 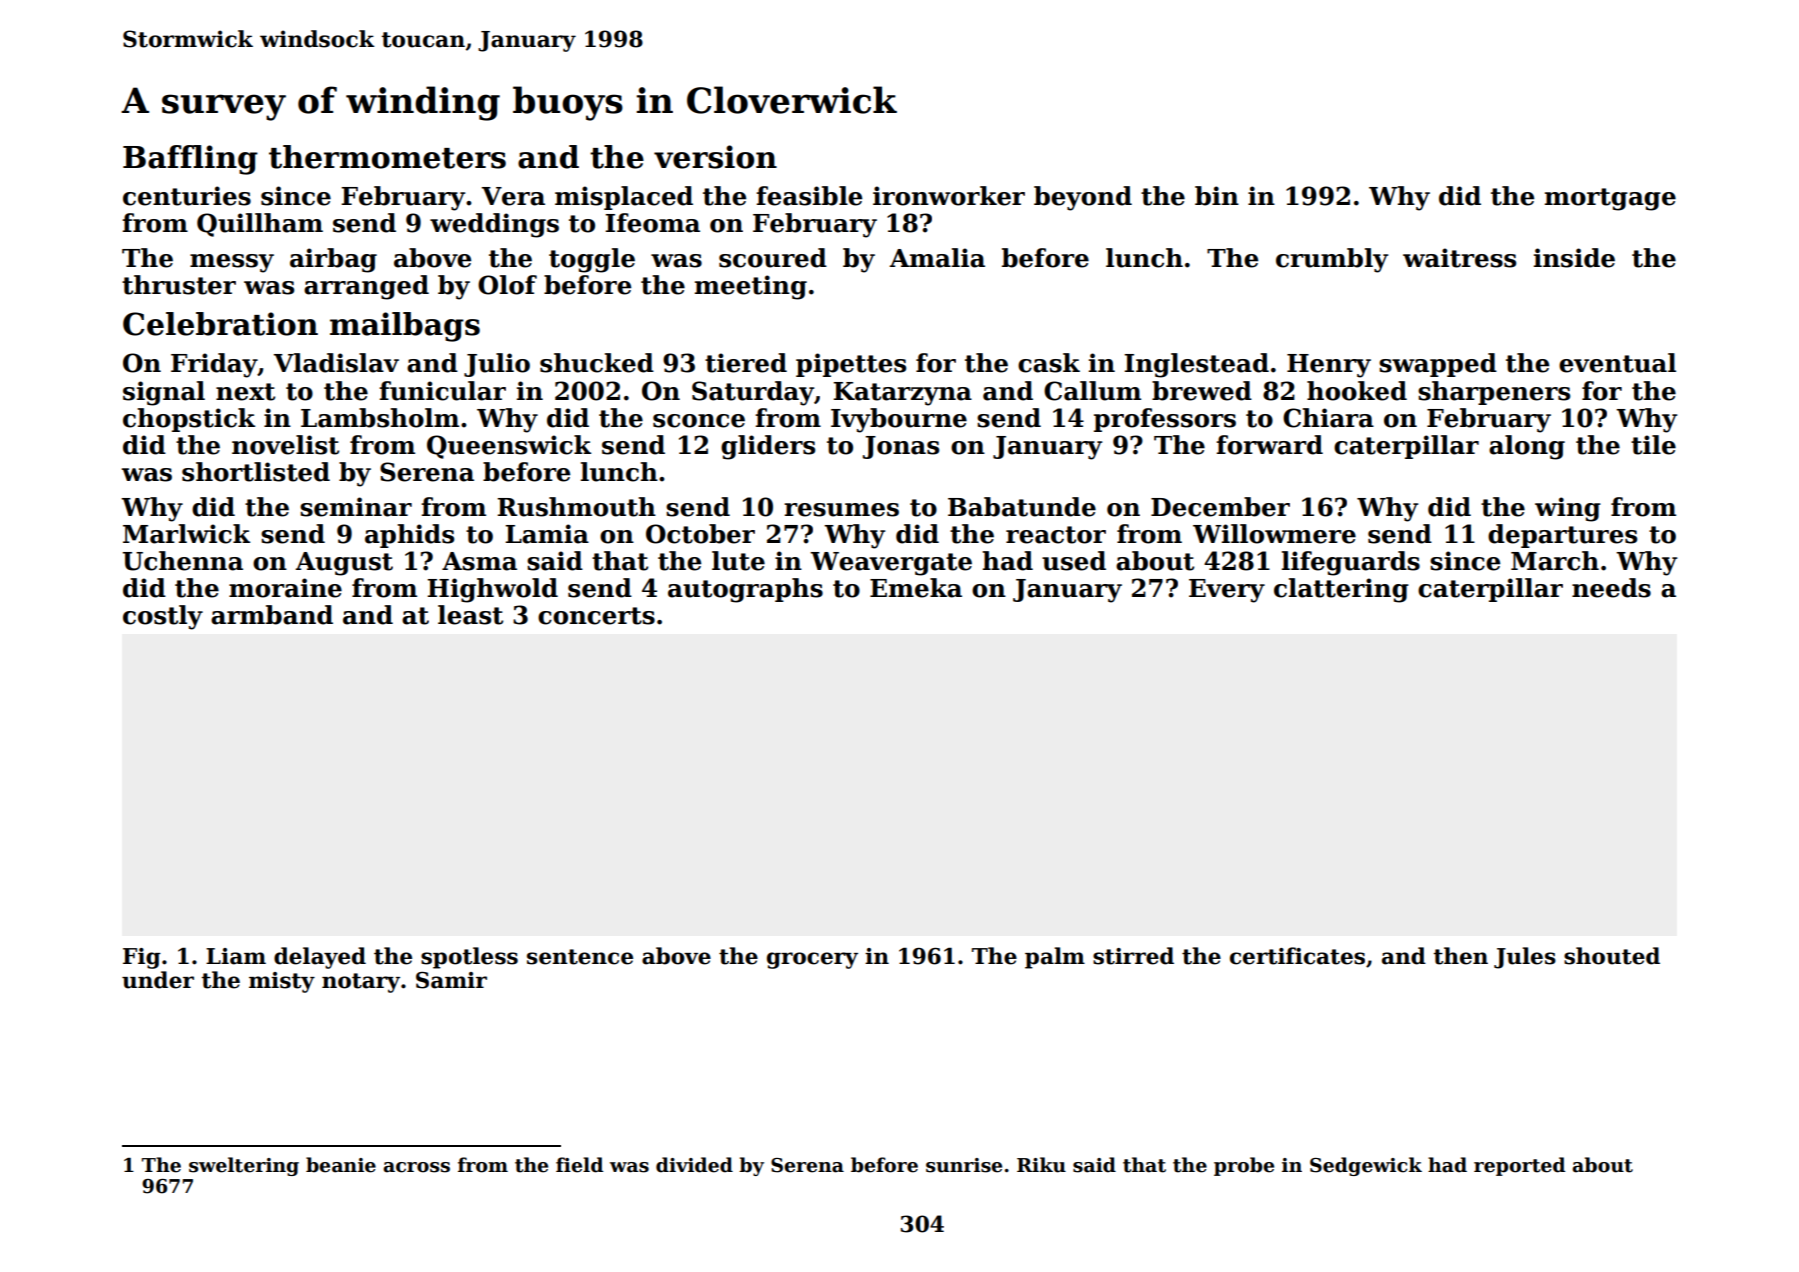 I want to click on across, so click(x=416, y=1167).
